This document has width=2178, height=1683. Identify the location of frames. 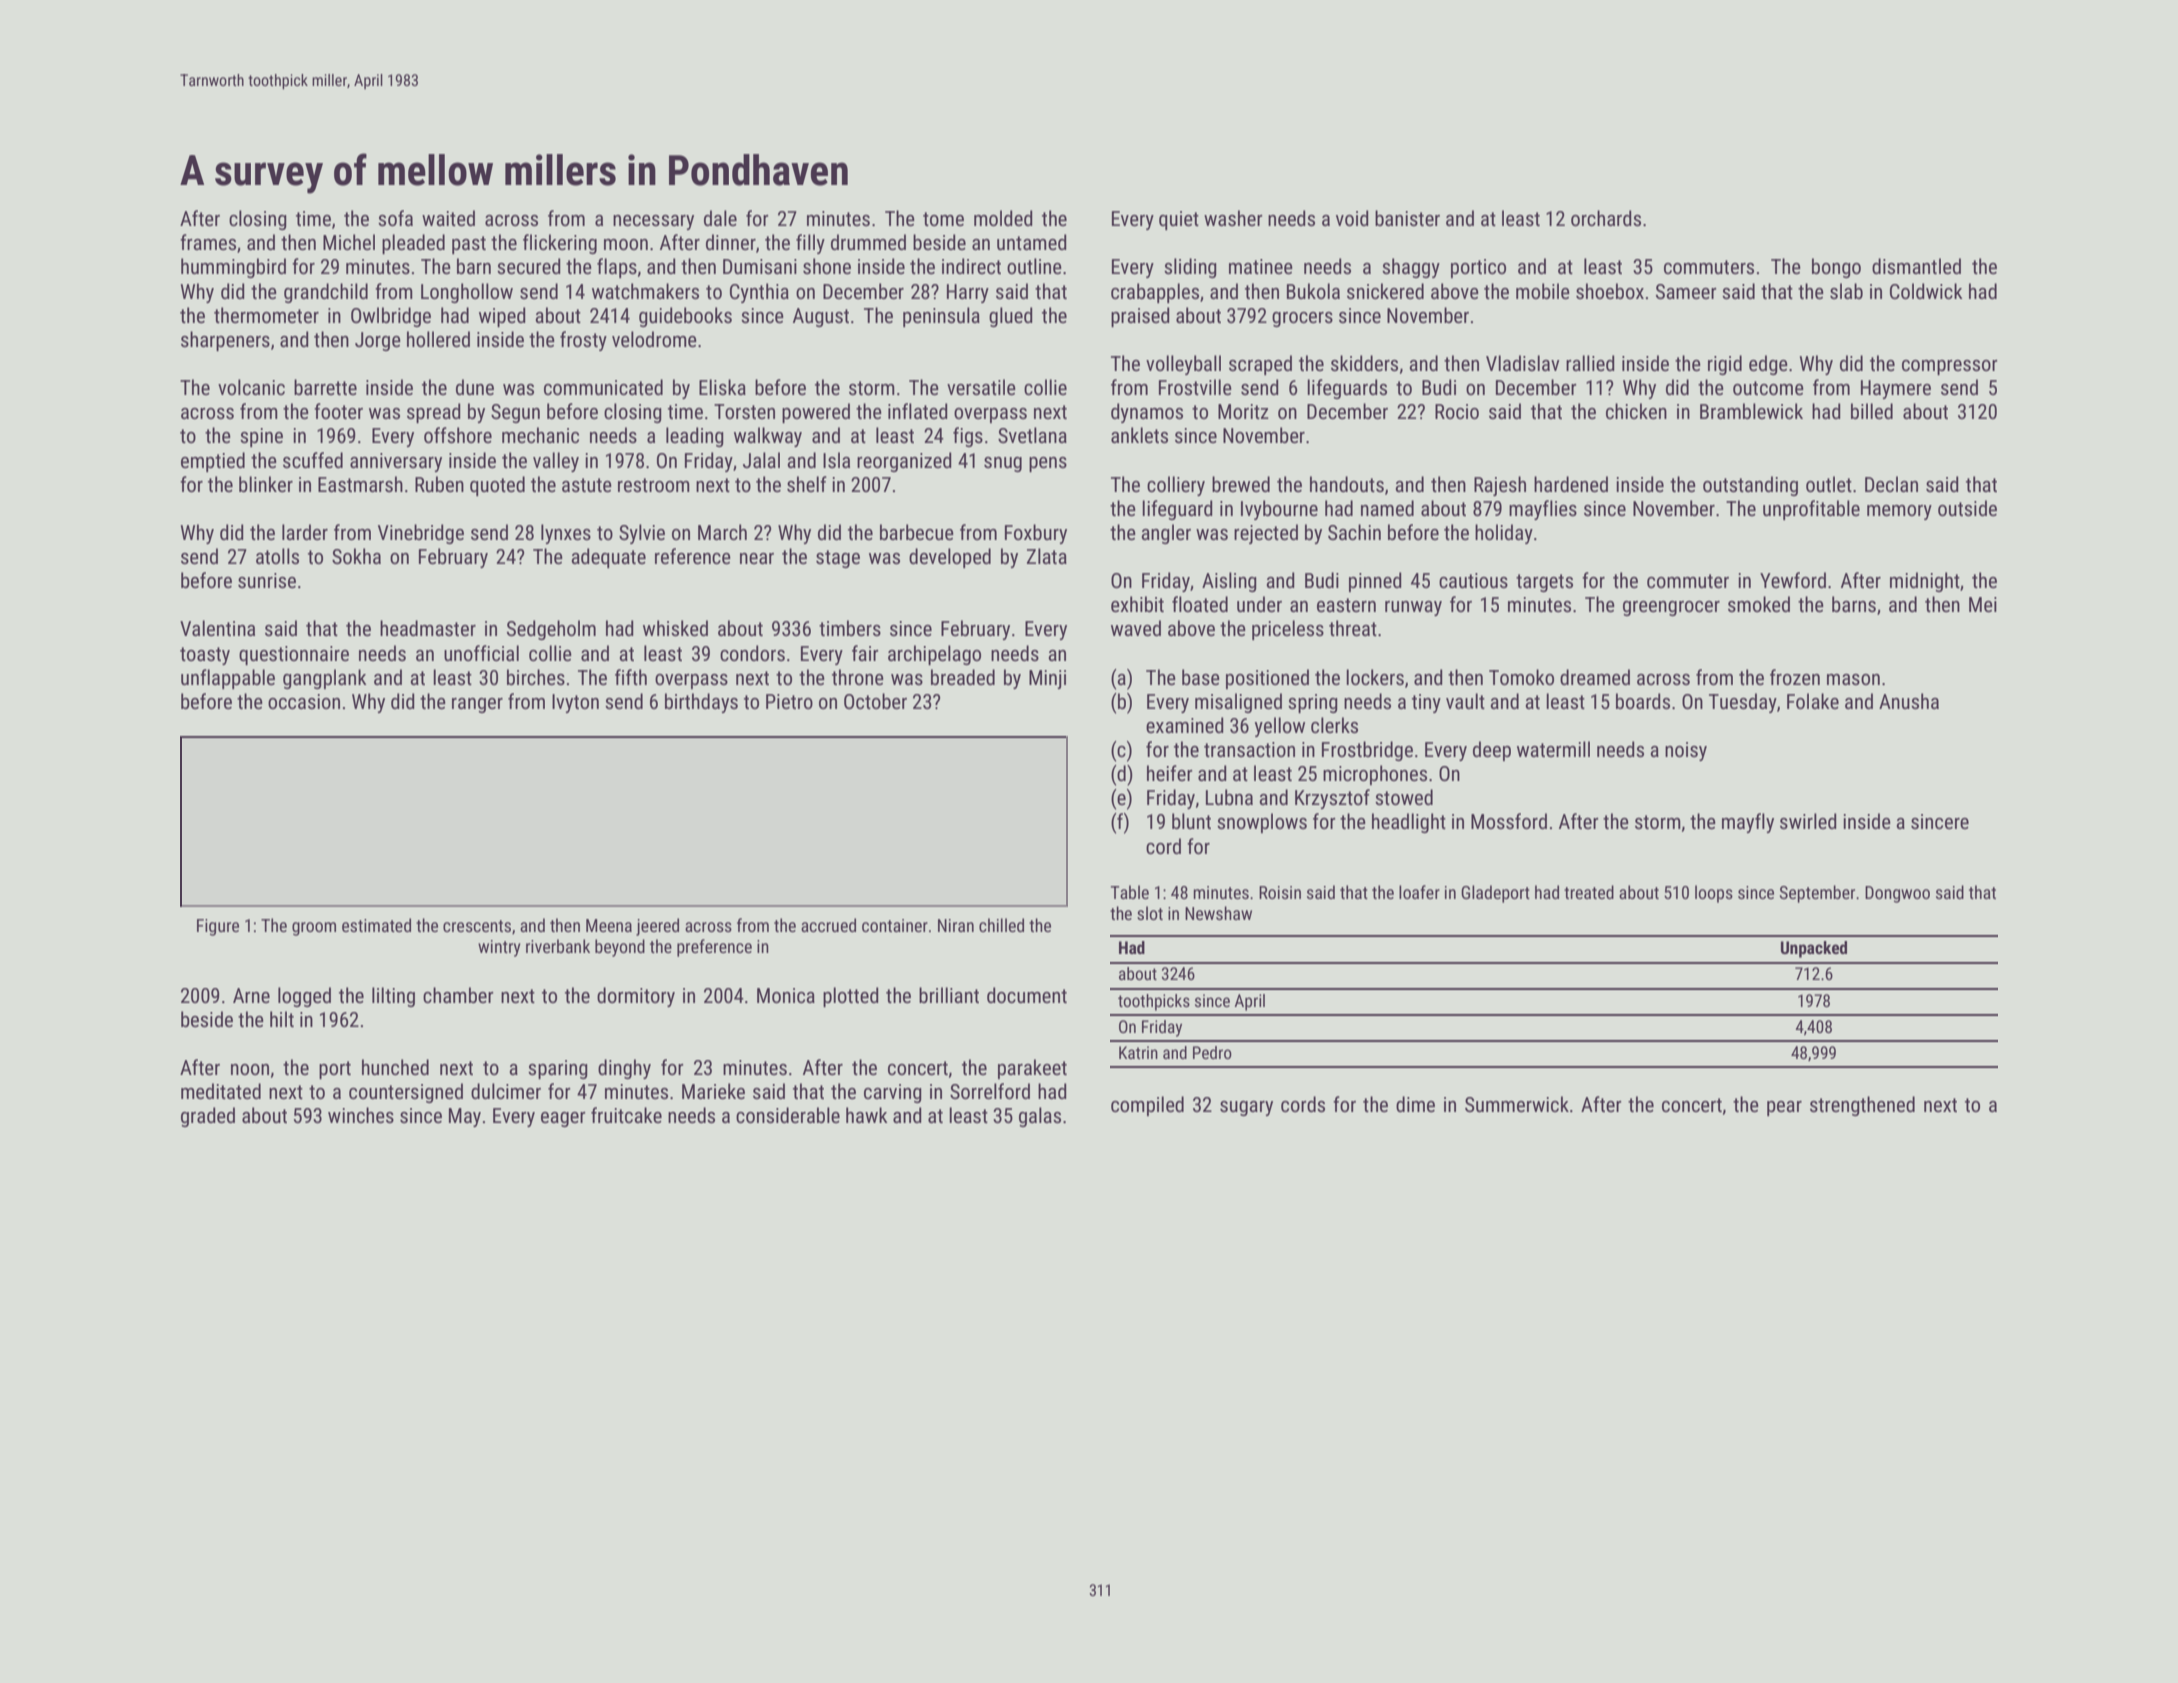
(208, 242).
